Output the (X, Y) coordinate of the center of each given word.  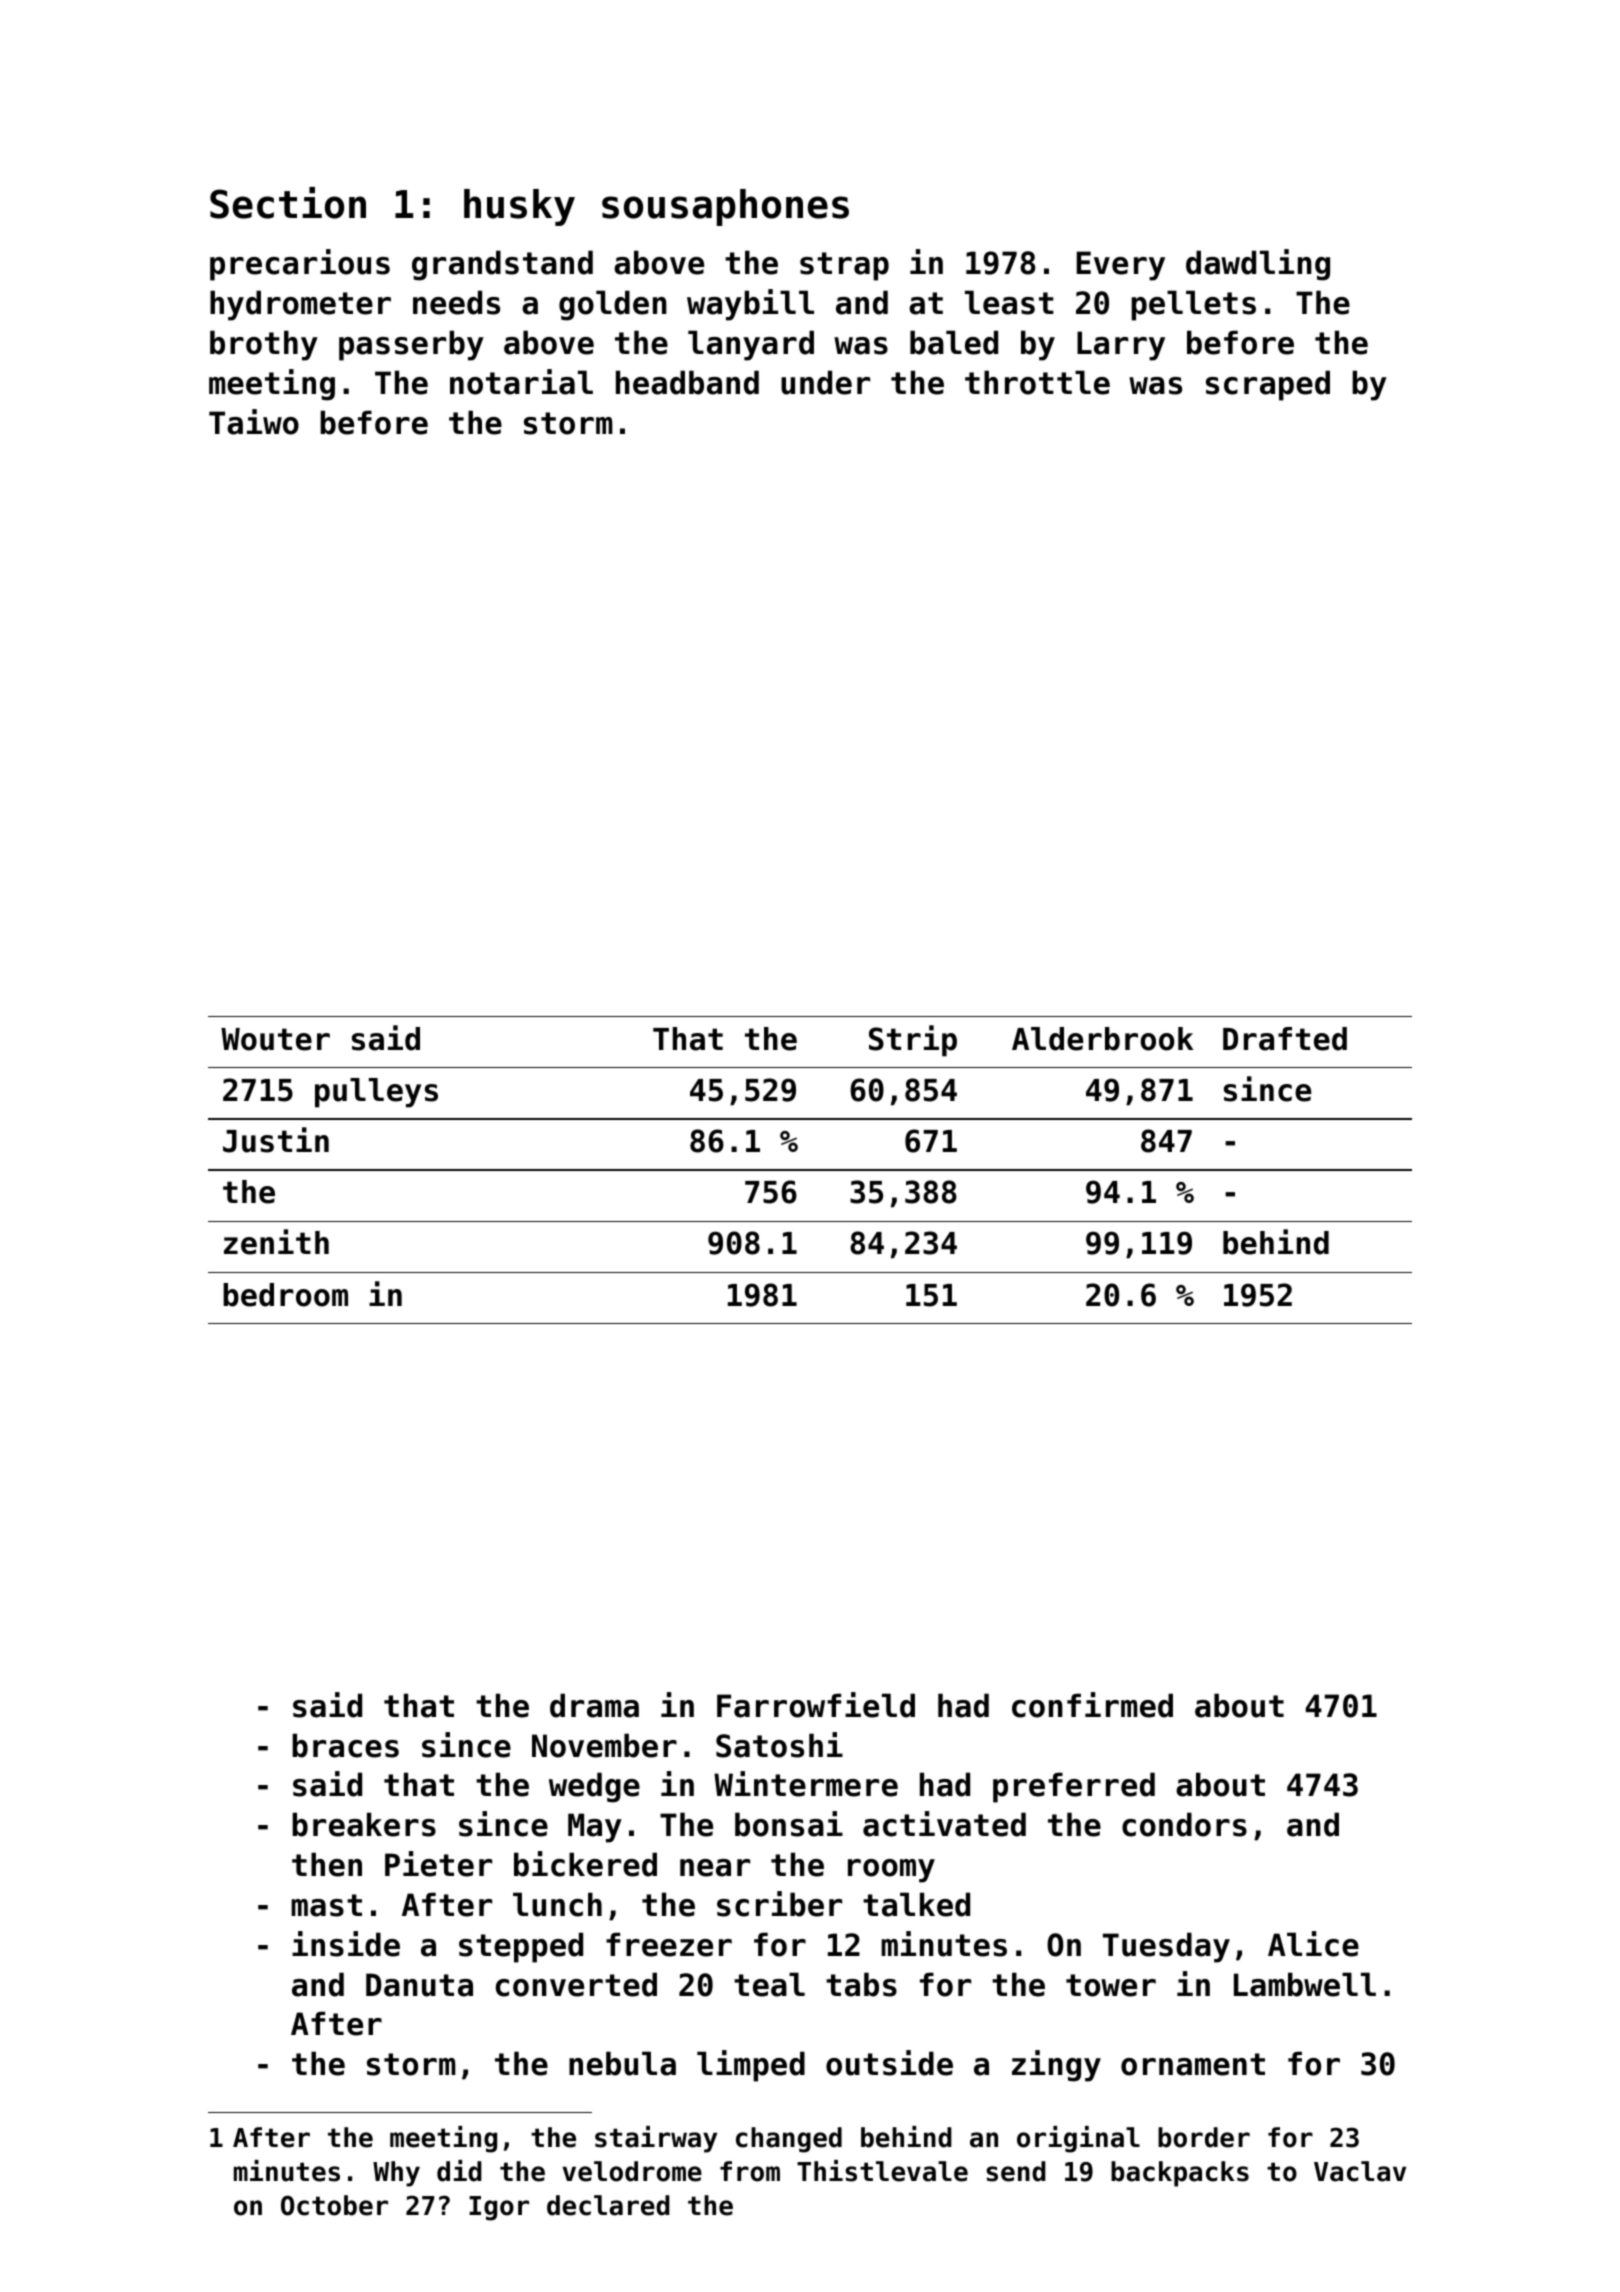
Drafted (1285, 1039)
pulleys (376, 1093)
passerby (411, 345)
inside (346, 1944)
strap (844, 266)
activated (944, 1824)
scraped (1268, 385)
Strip (913, 1041)
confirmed (1092, 1705)
